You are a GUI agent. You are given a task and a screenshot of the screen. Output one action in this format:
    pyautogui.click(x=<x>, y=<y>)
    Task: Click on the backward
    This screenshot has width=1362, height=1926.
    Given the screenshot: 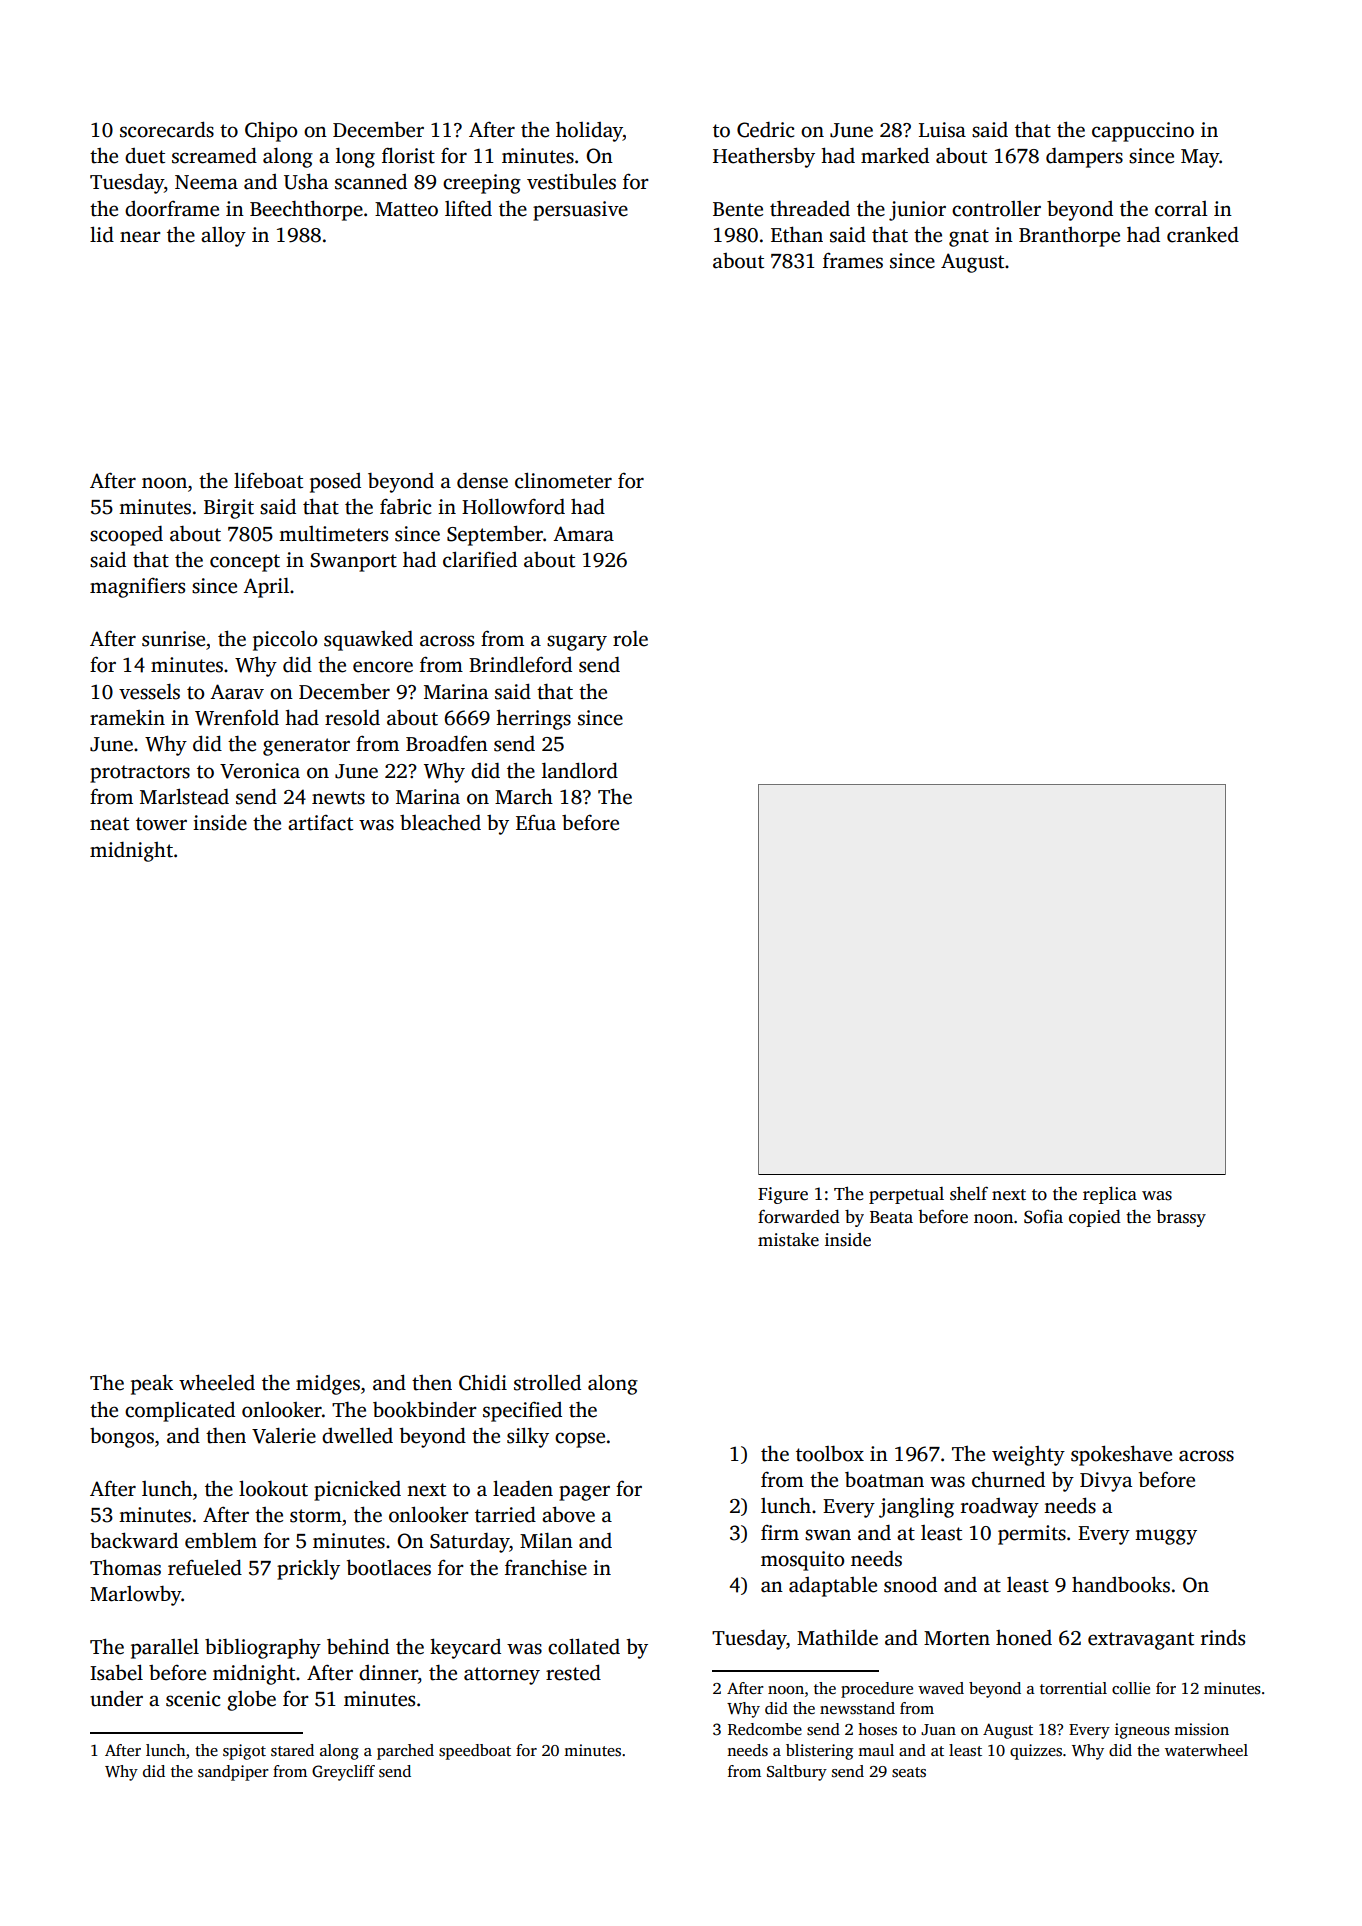 What is the action you would take?
    pyautogui.click(x=134, y=1540)
